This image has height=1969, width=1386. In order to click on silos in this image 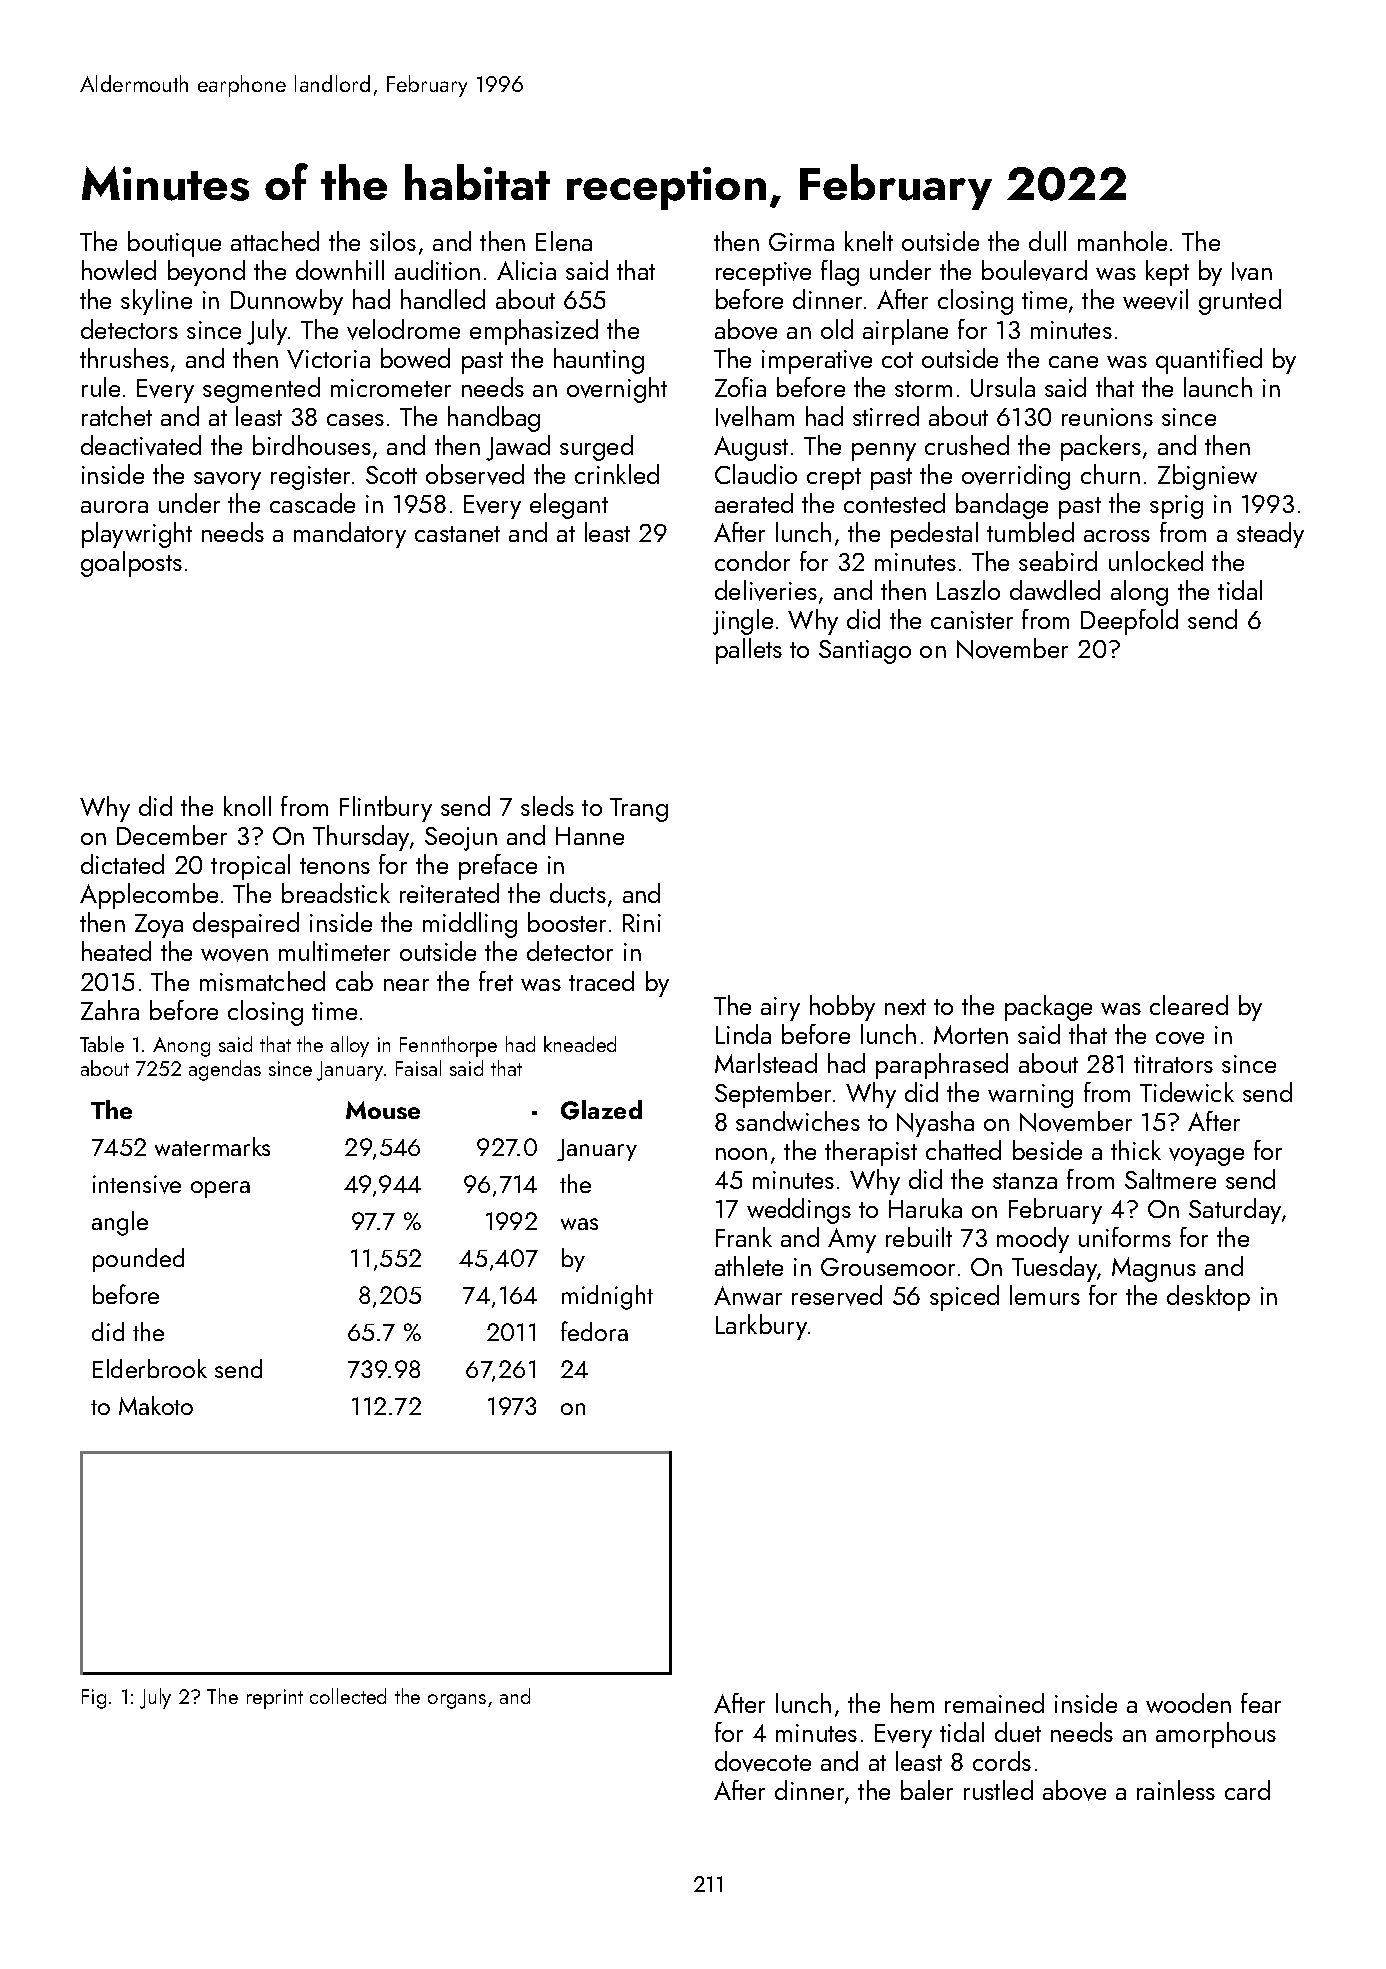, I will do `click(393, 241)`.
